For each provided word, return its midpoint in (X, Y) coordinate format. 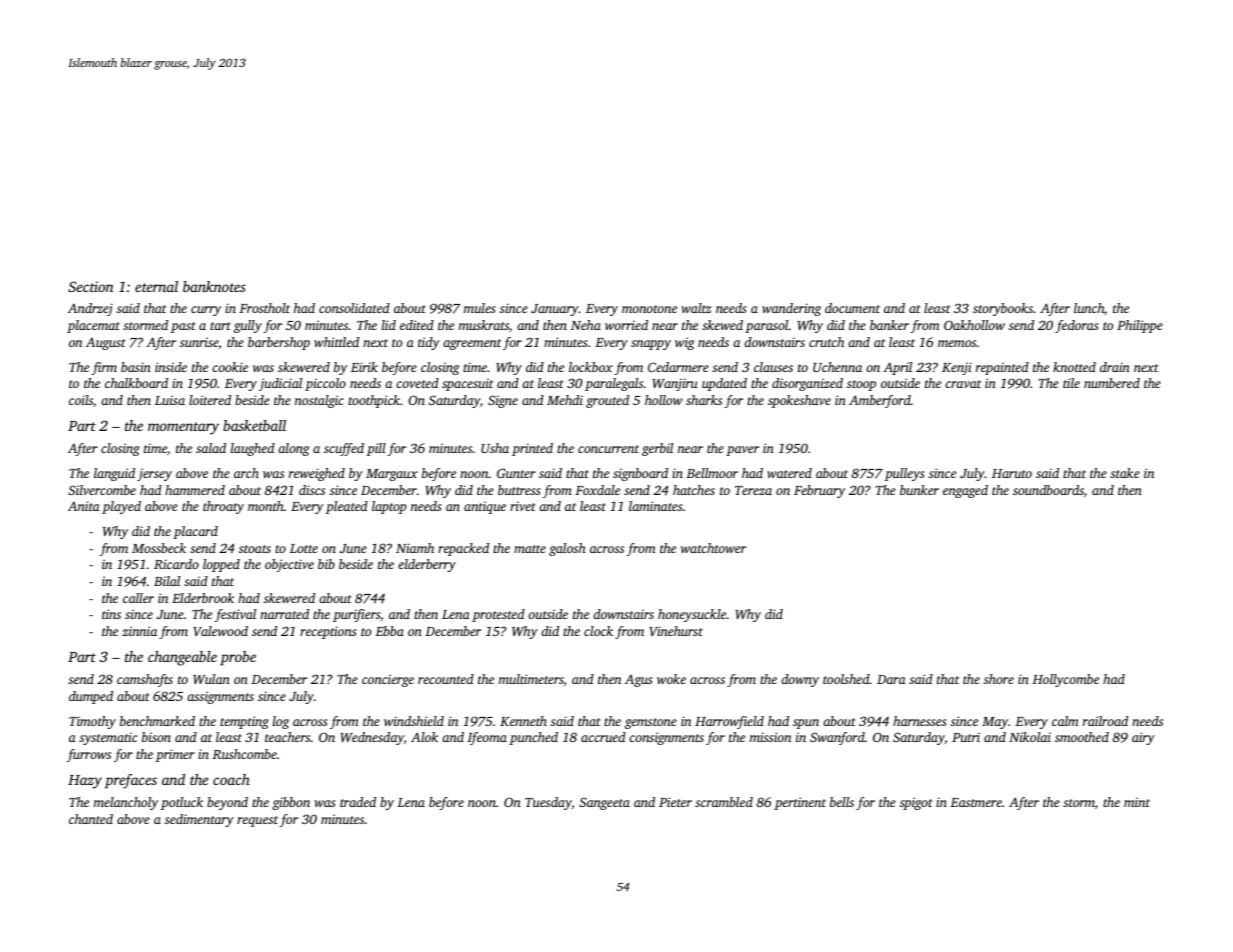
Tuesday (548, 803)
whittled (336, 342)
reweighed (317, 474)
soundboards (1048, 490)
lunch (1089, 308)
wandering (791, 309)
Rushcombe (244, 754)
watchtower (713, 548)
